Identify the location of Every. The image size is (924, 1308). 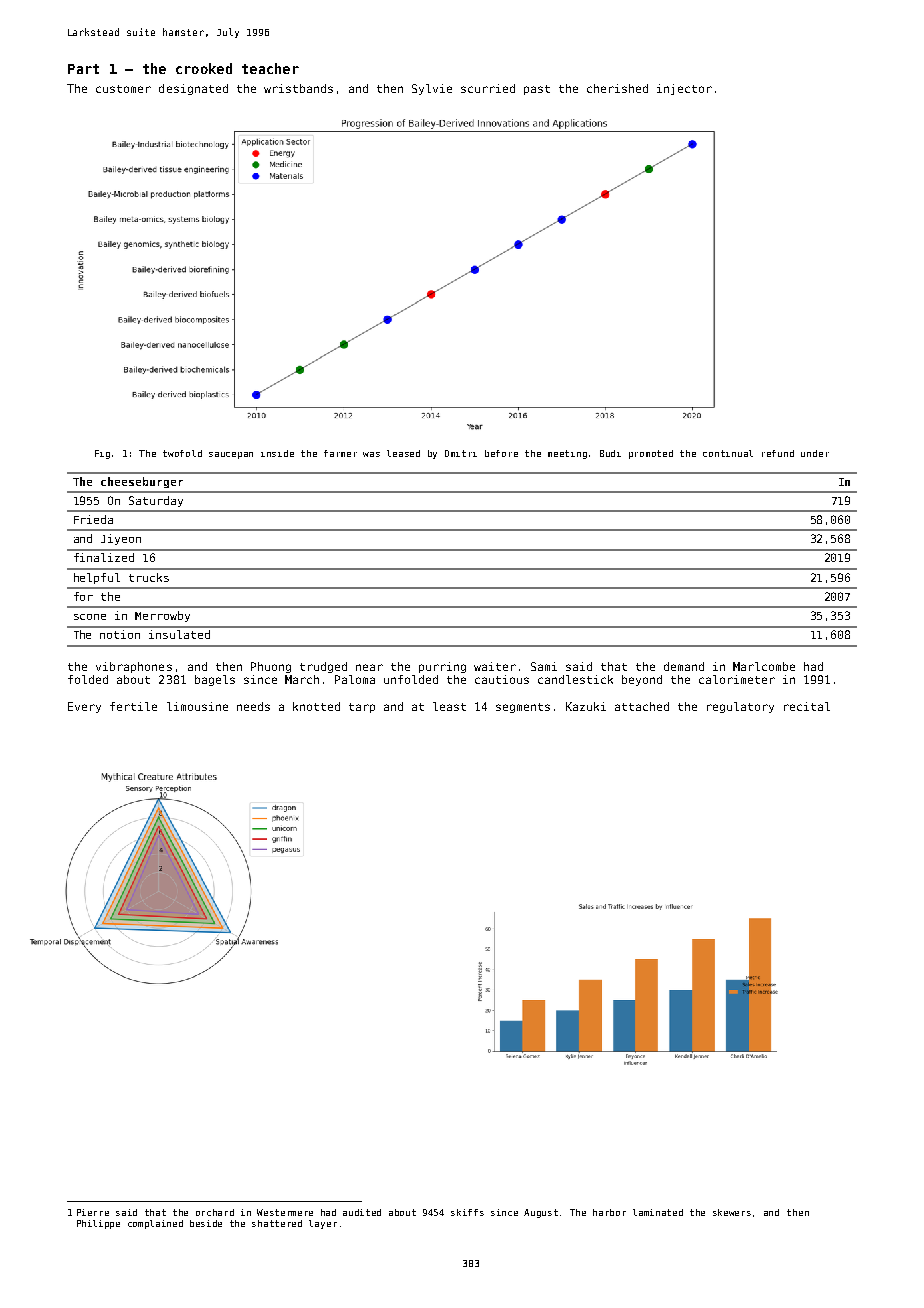
(84, 707).
